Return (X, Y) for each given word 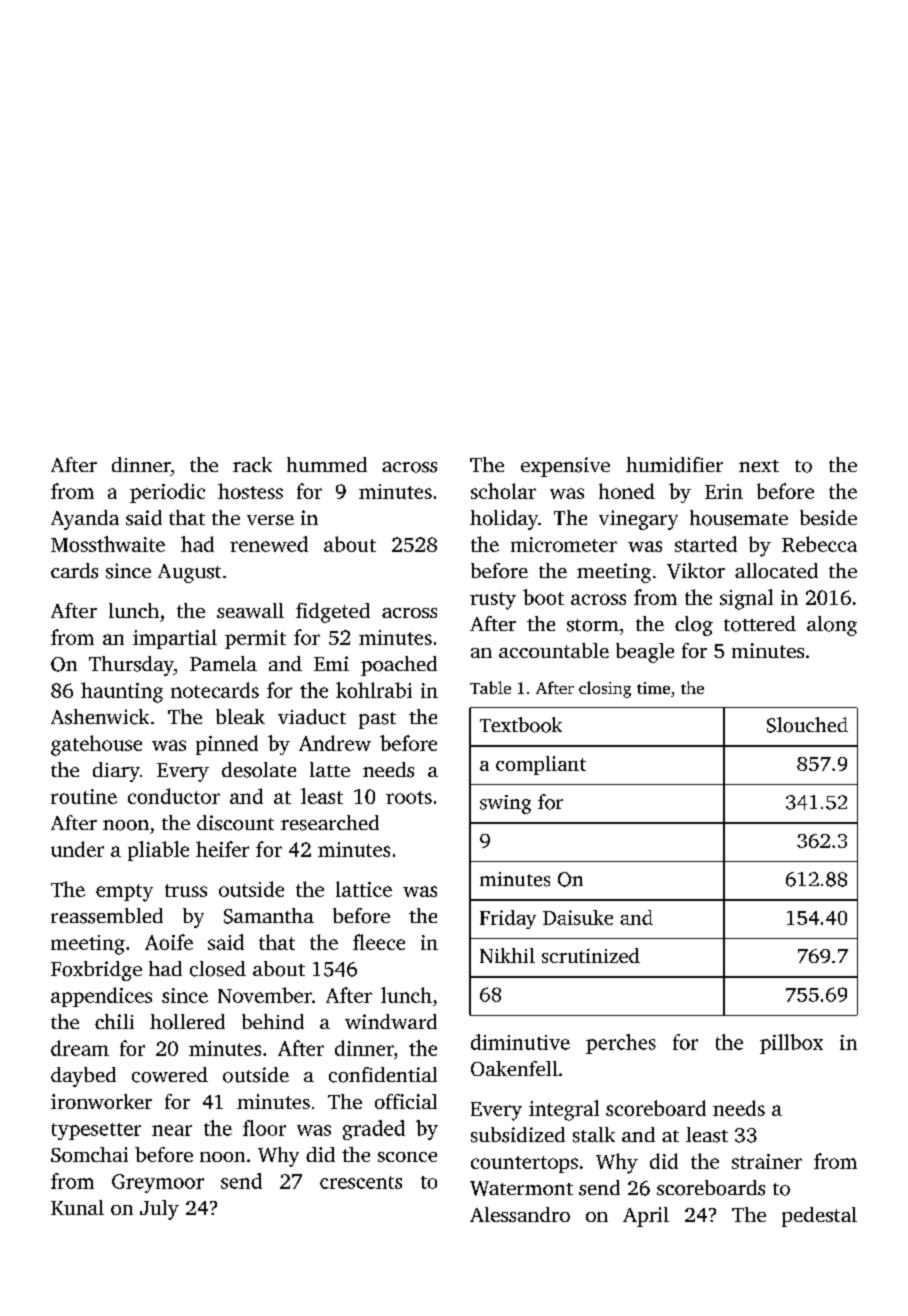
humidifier (674, 465)
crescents (361, 1182)
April (646, 1217)
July (159, 1210)
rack (252, 464)
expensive (565, 467)
